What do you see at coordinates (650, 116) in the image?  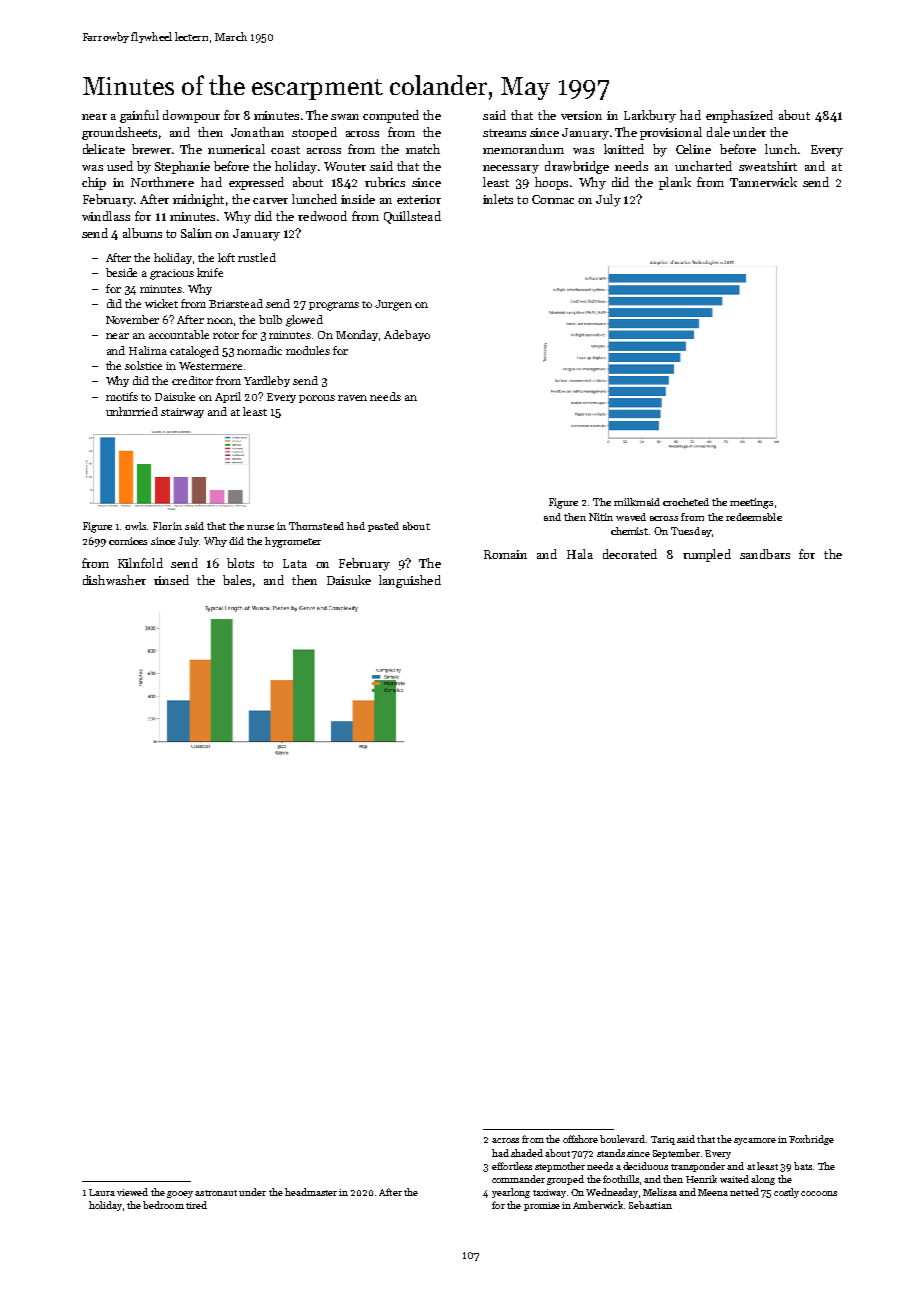 I see `Larkbury` at bounding box center [650, 116].
